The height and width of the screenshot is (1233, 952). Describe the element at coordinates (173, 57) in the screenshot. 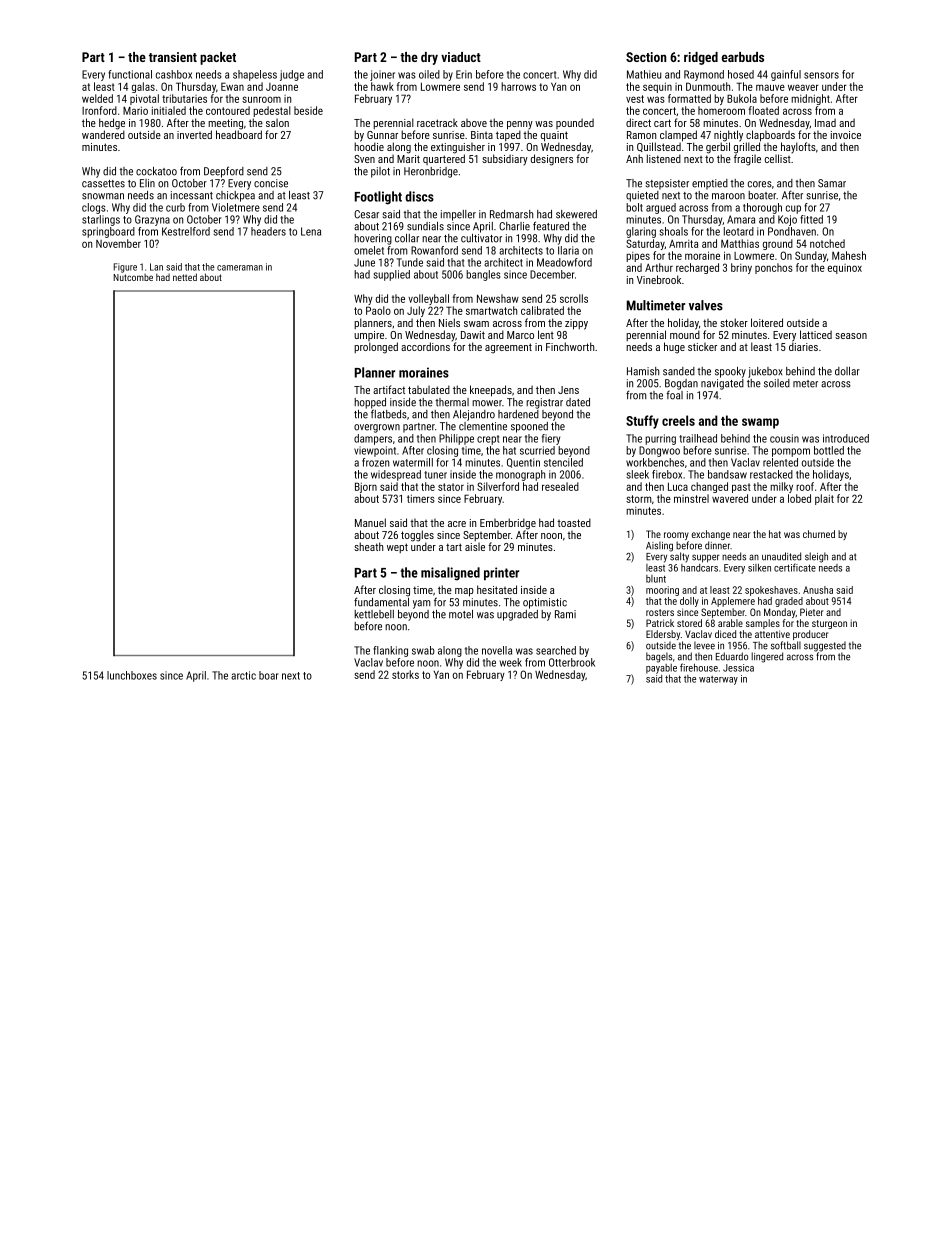

I see `transient` at that location.
